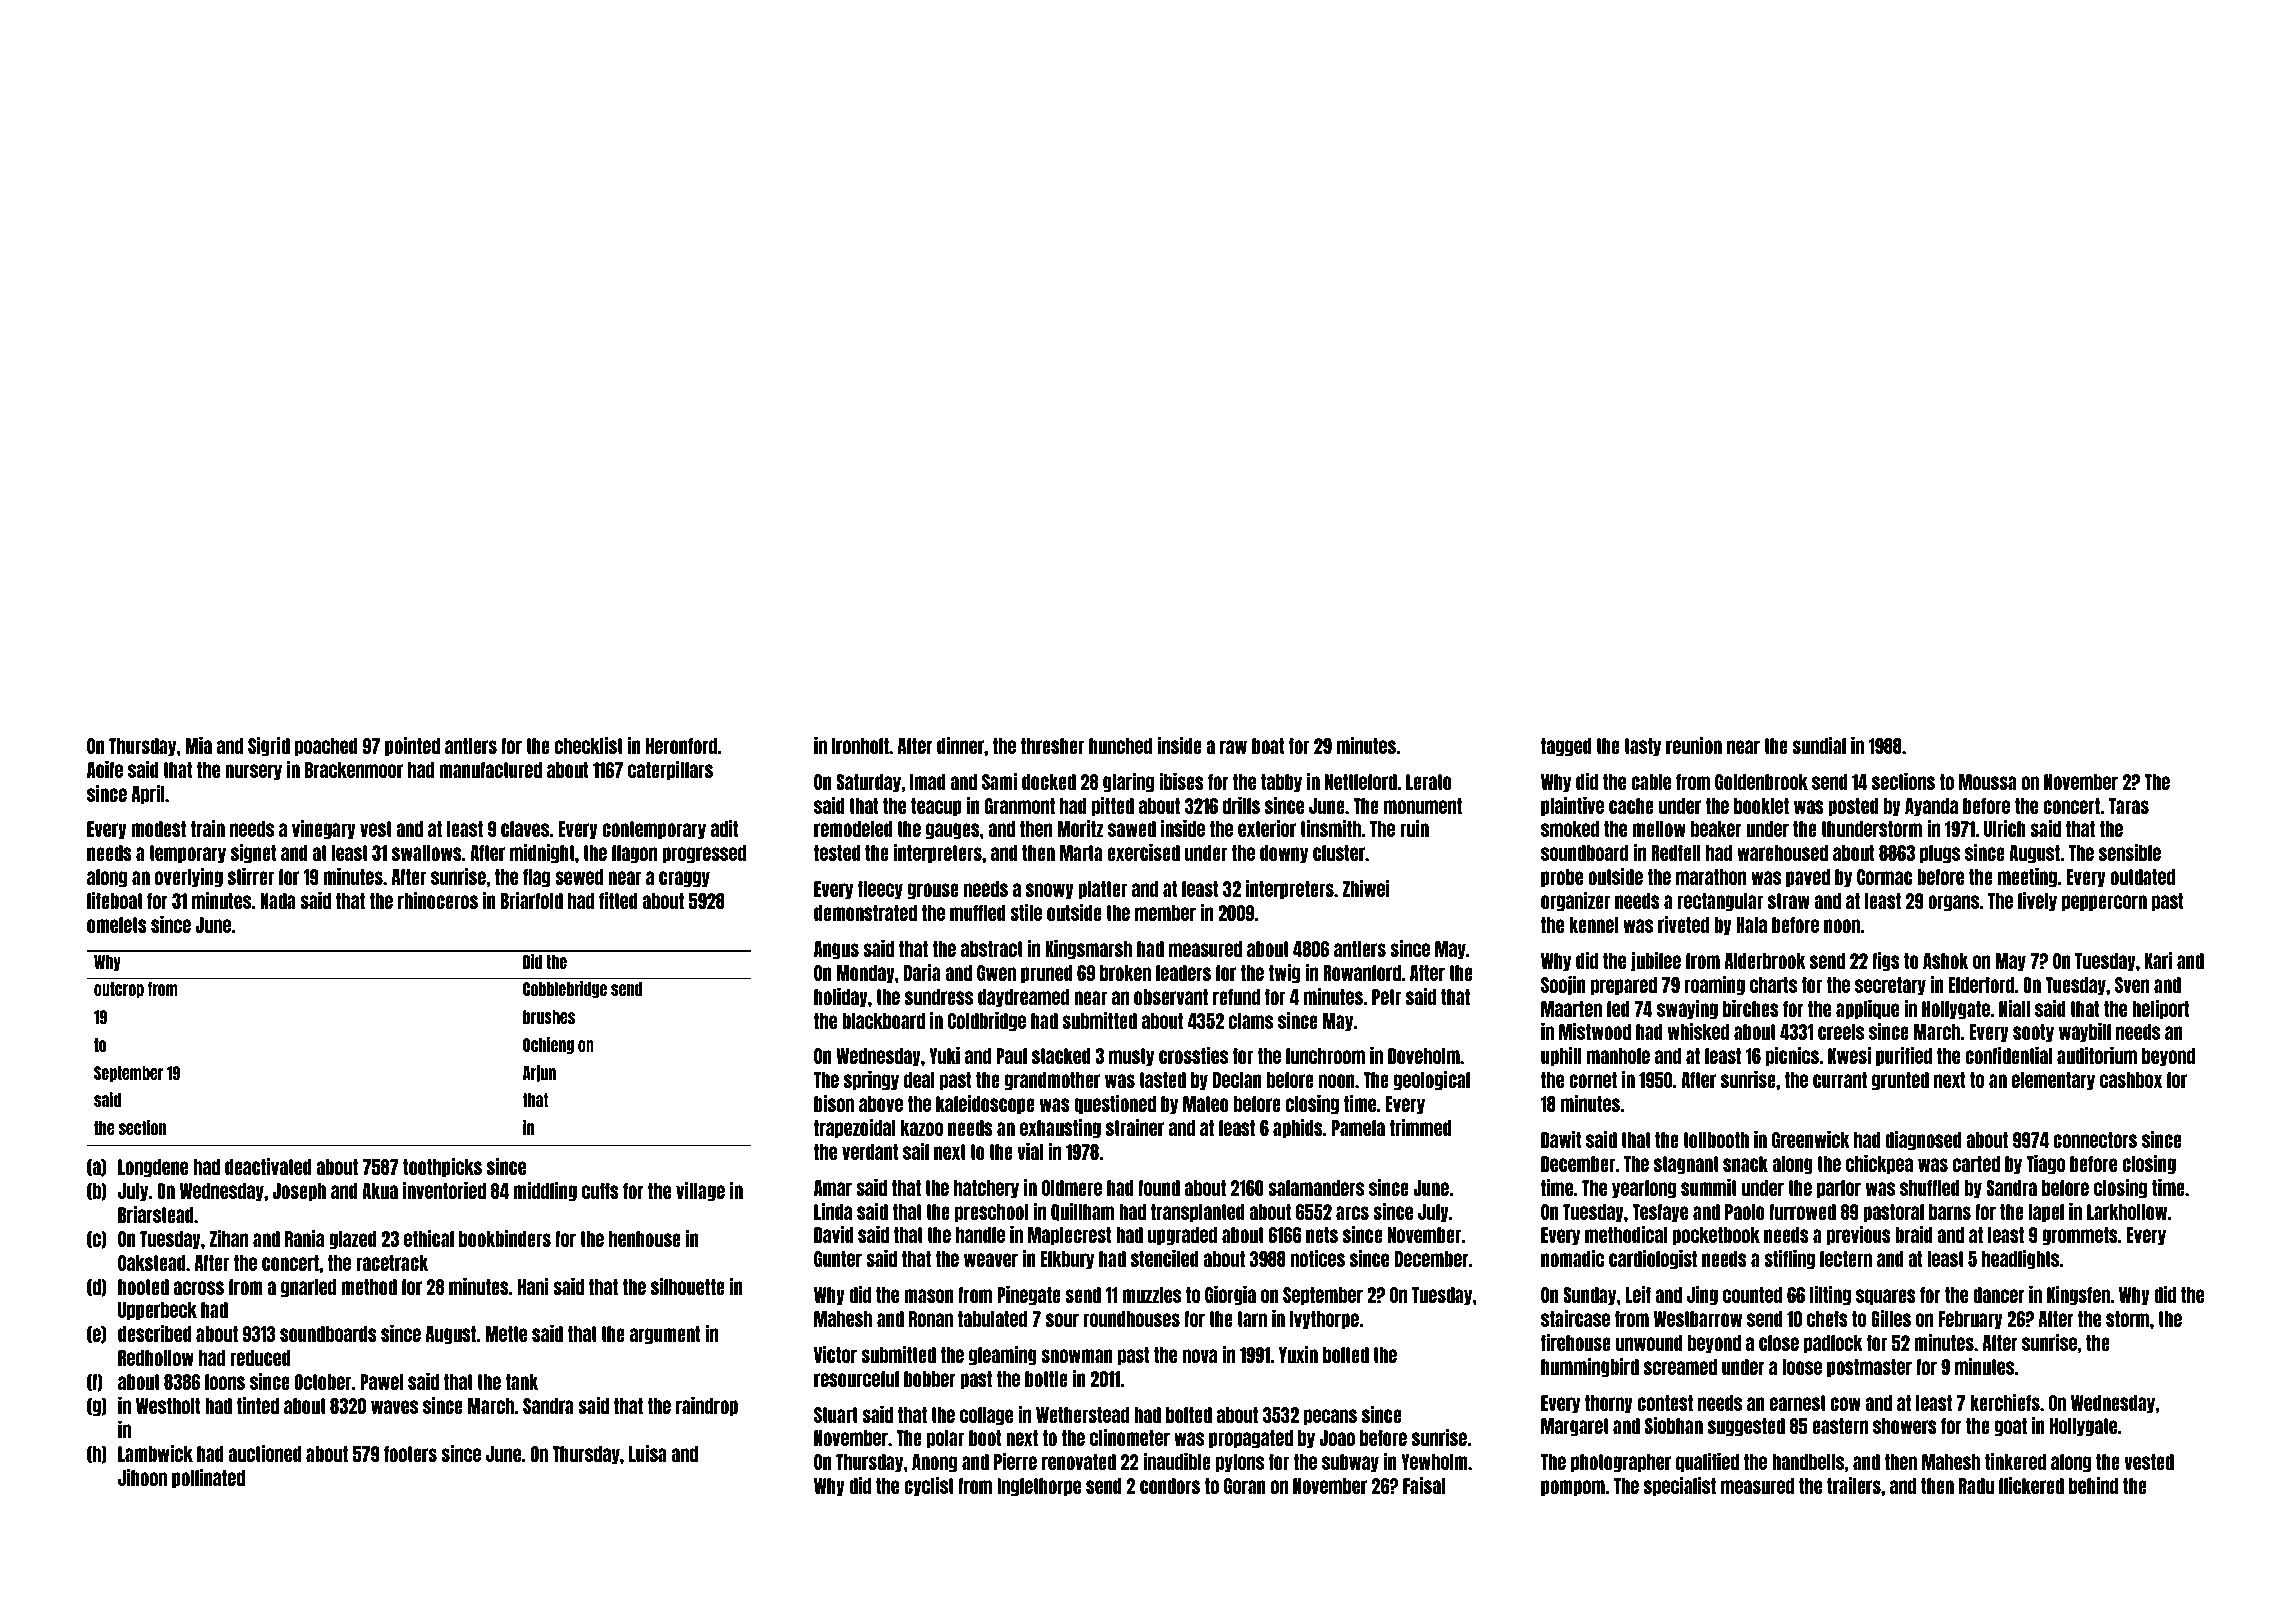 The height and width of the screenshot is (1620, 2292). What do you see at coordinates (1839, 1189) in the screenshot?
I see `parlor` at bounding box center [1839, 1189].
